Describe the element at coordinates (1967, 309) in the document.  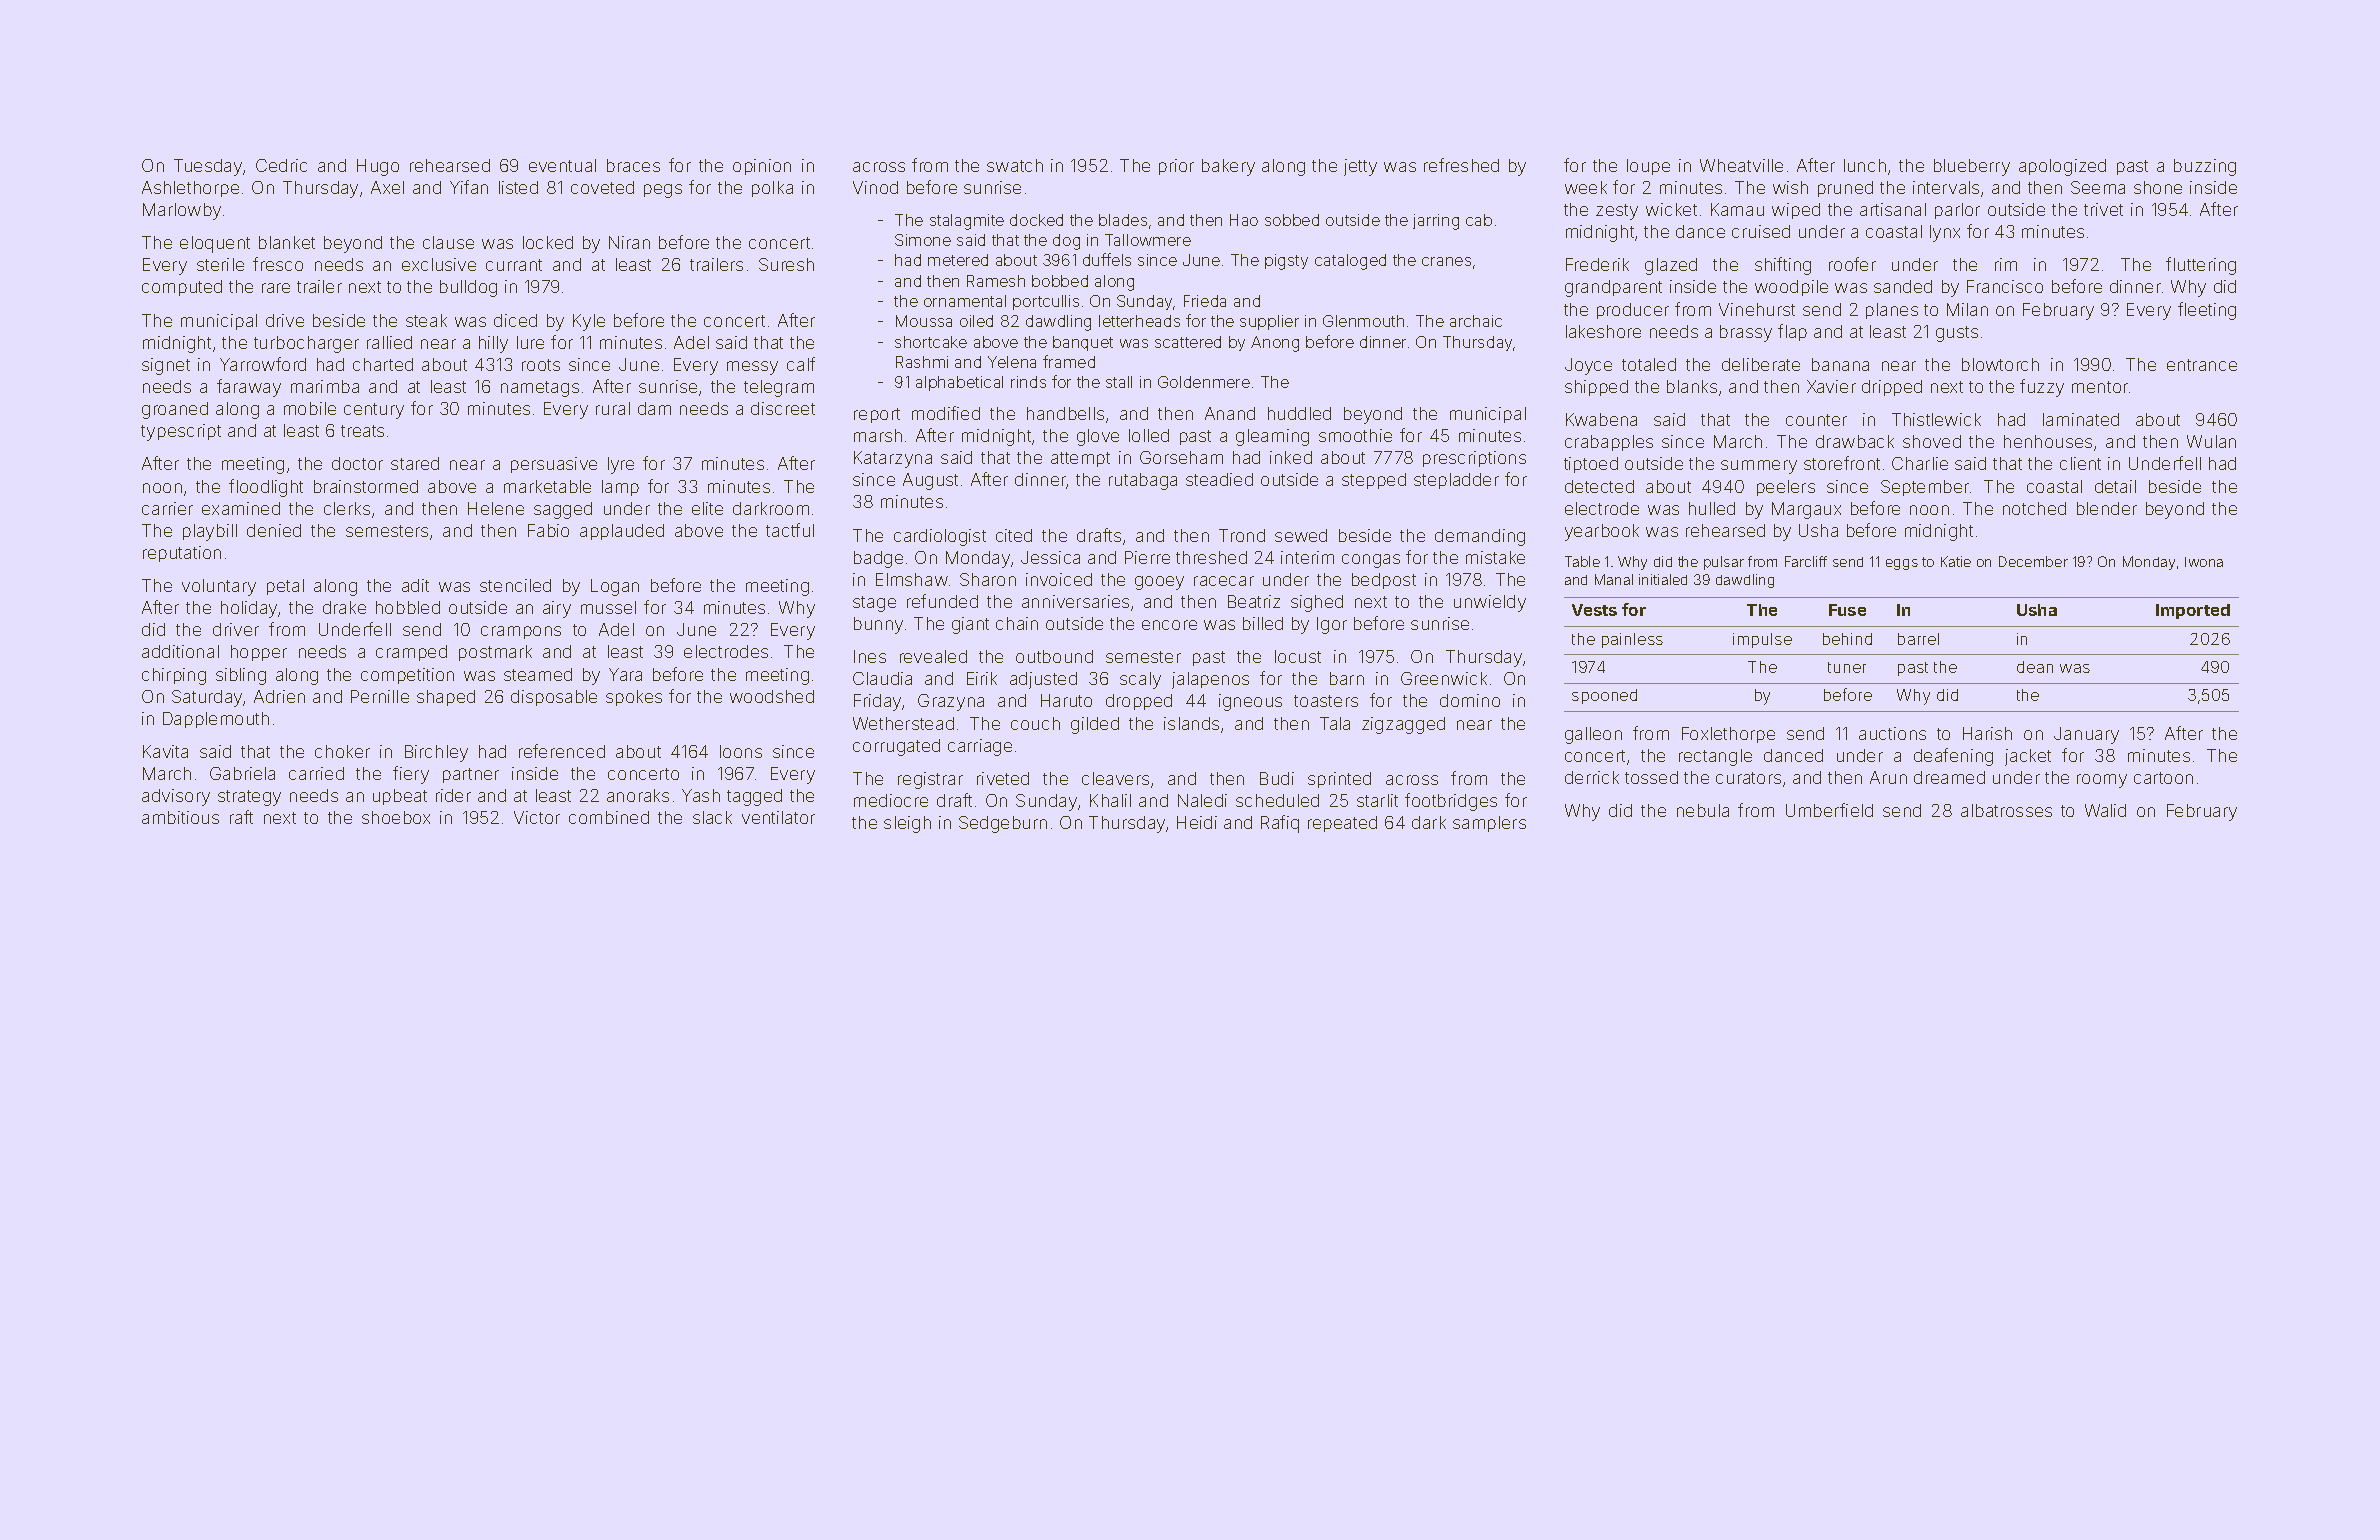
I see `Milan` at that location.
